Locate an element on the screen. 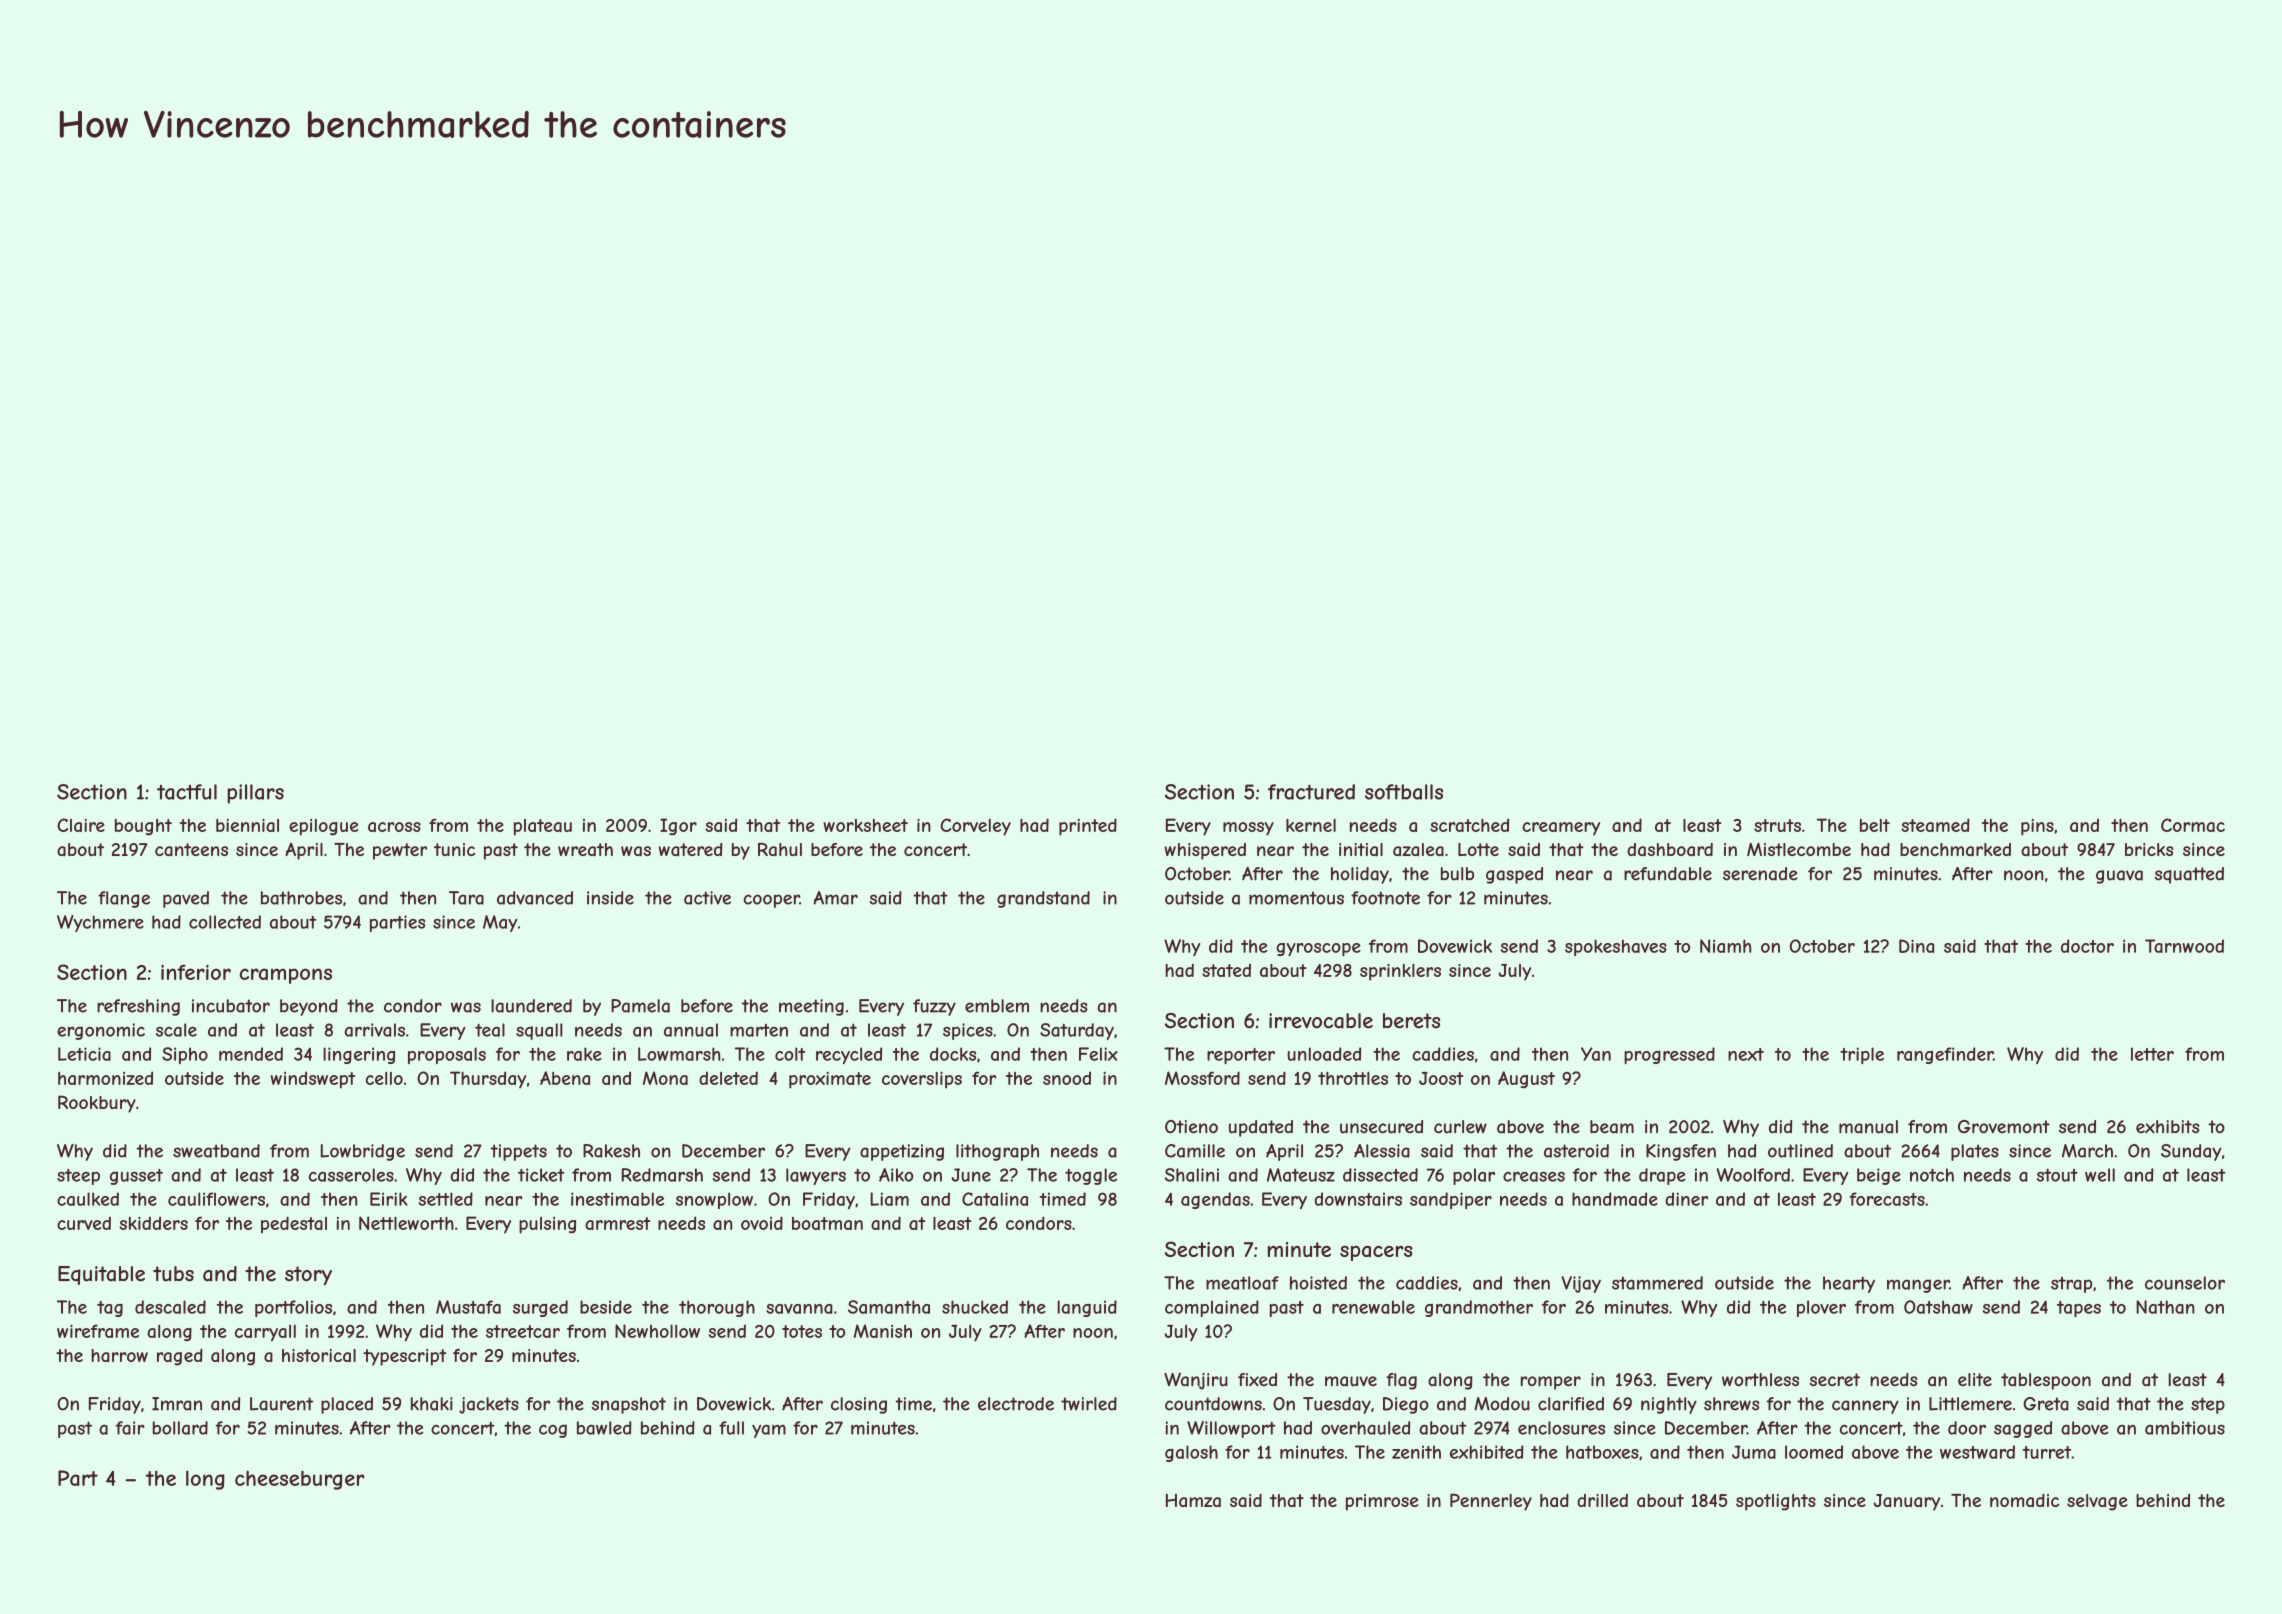 The height and width of the screenshot is (1614, 2282). well is located at coordinates (2100, 1175).
